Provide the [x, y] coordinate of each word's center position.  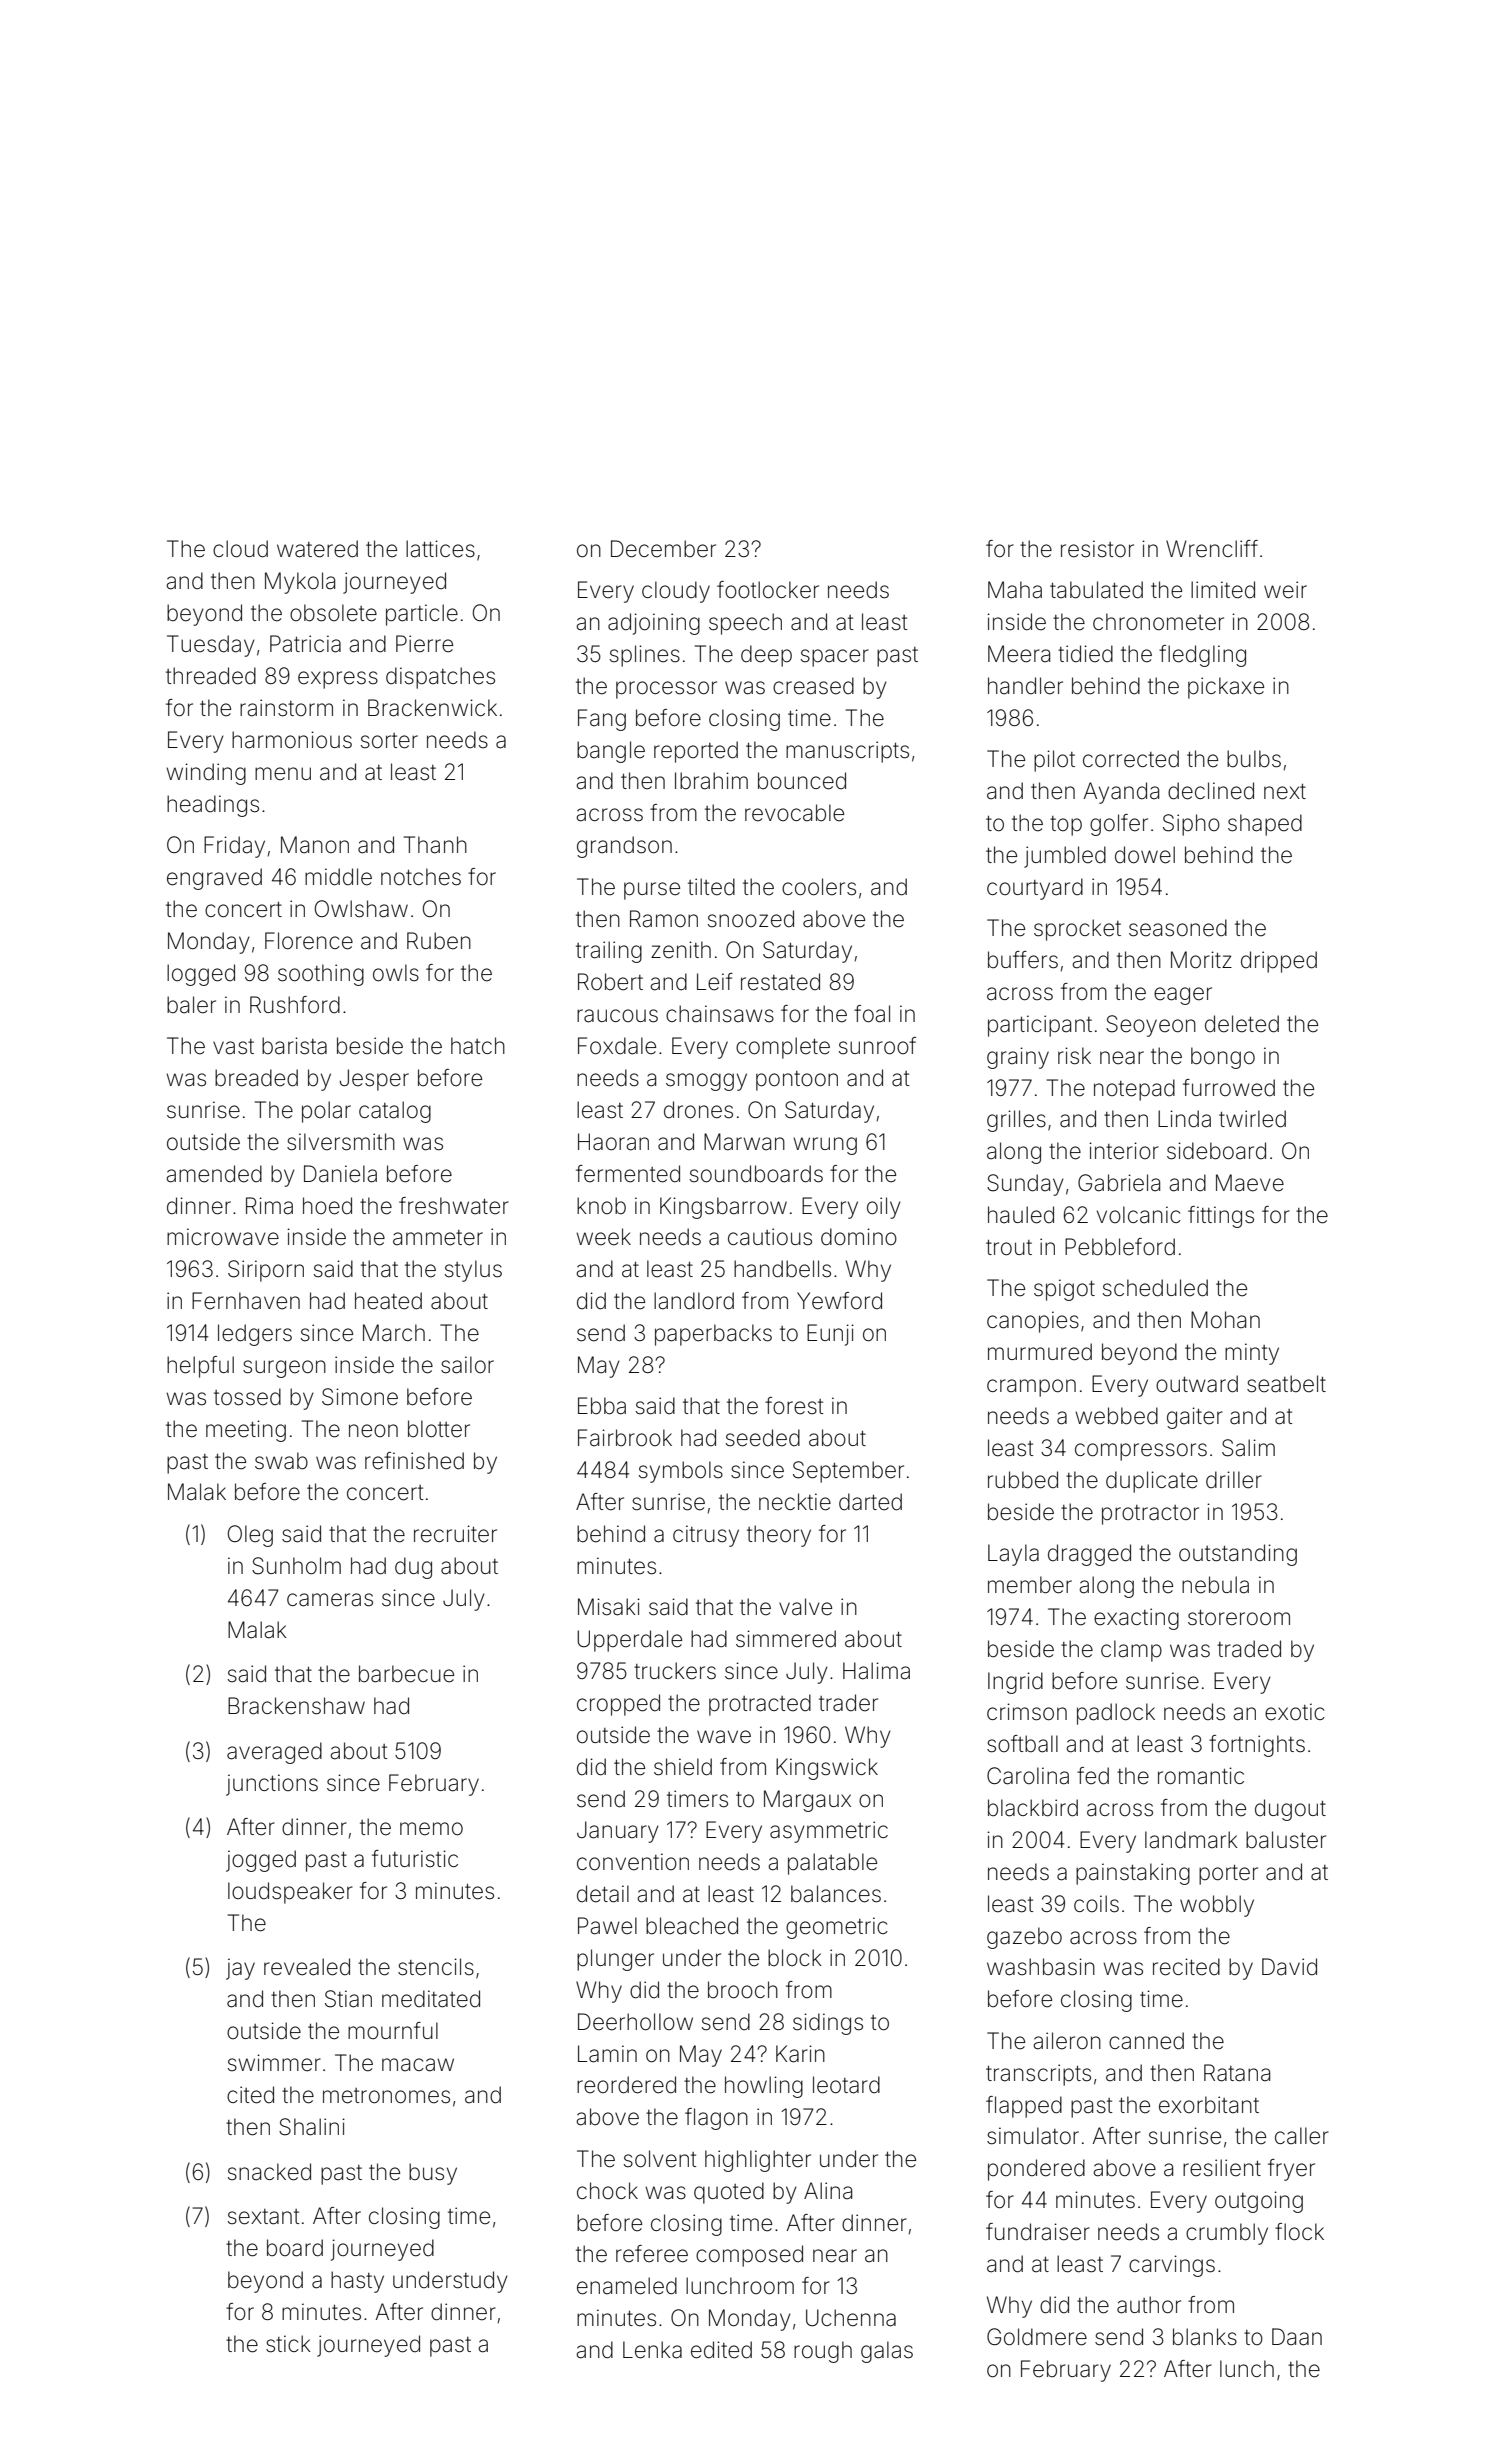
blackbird [1033, 1808]
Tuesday [211, 646]
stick [288, 2344]
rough [823, 2352]
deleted [1242, 1024]
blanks [1205, 2337]
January [618, 1832]
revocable [794, 813]
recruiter [455, 1534]
